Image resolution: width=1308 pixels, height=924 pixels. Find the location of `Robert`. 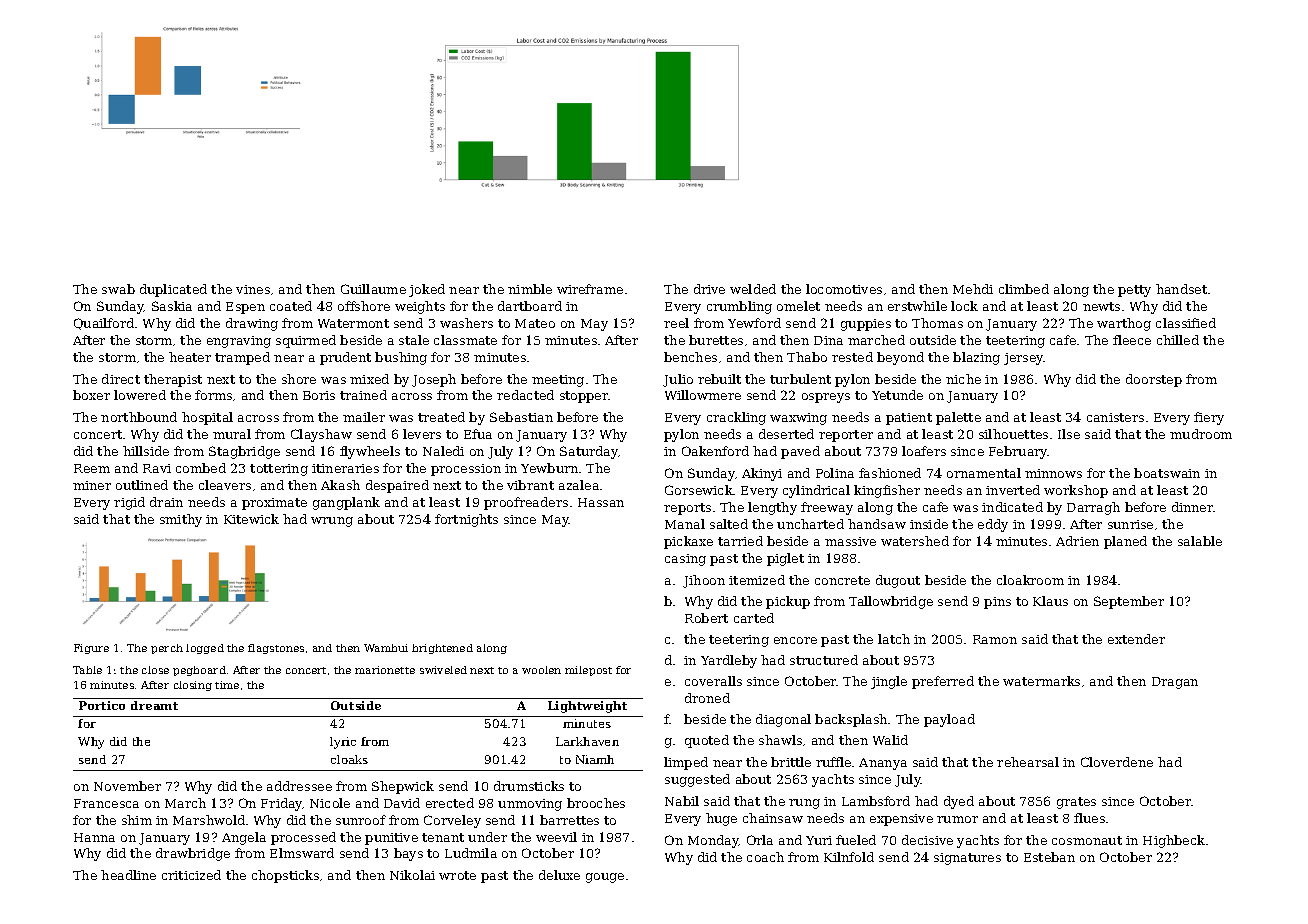

Robert is located at coordinates (706, 618).
